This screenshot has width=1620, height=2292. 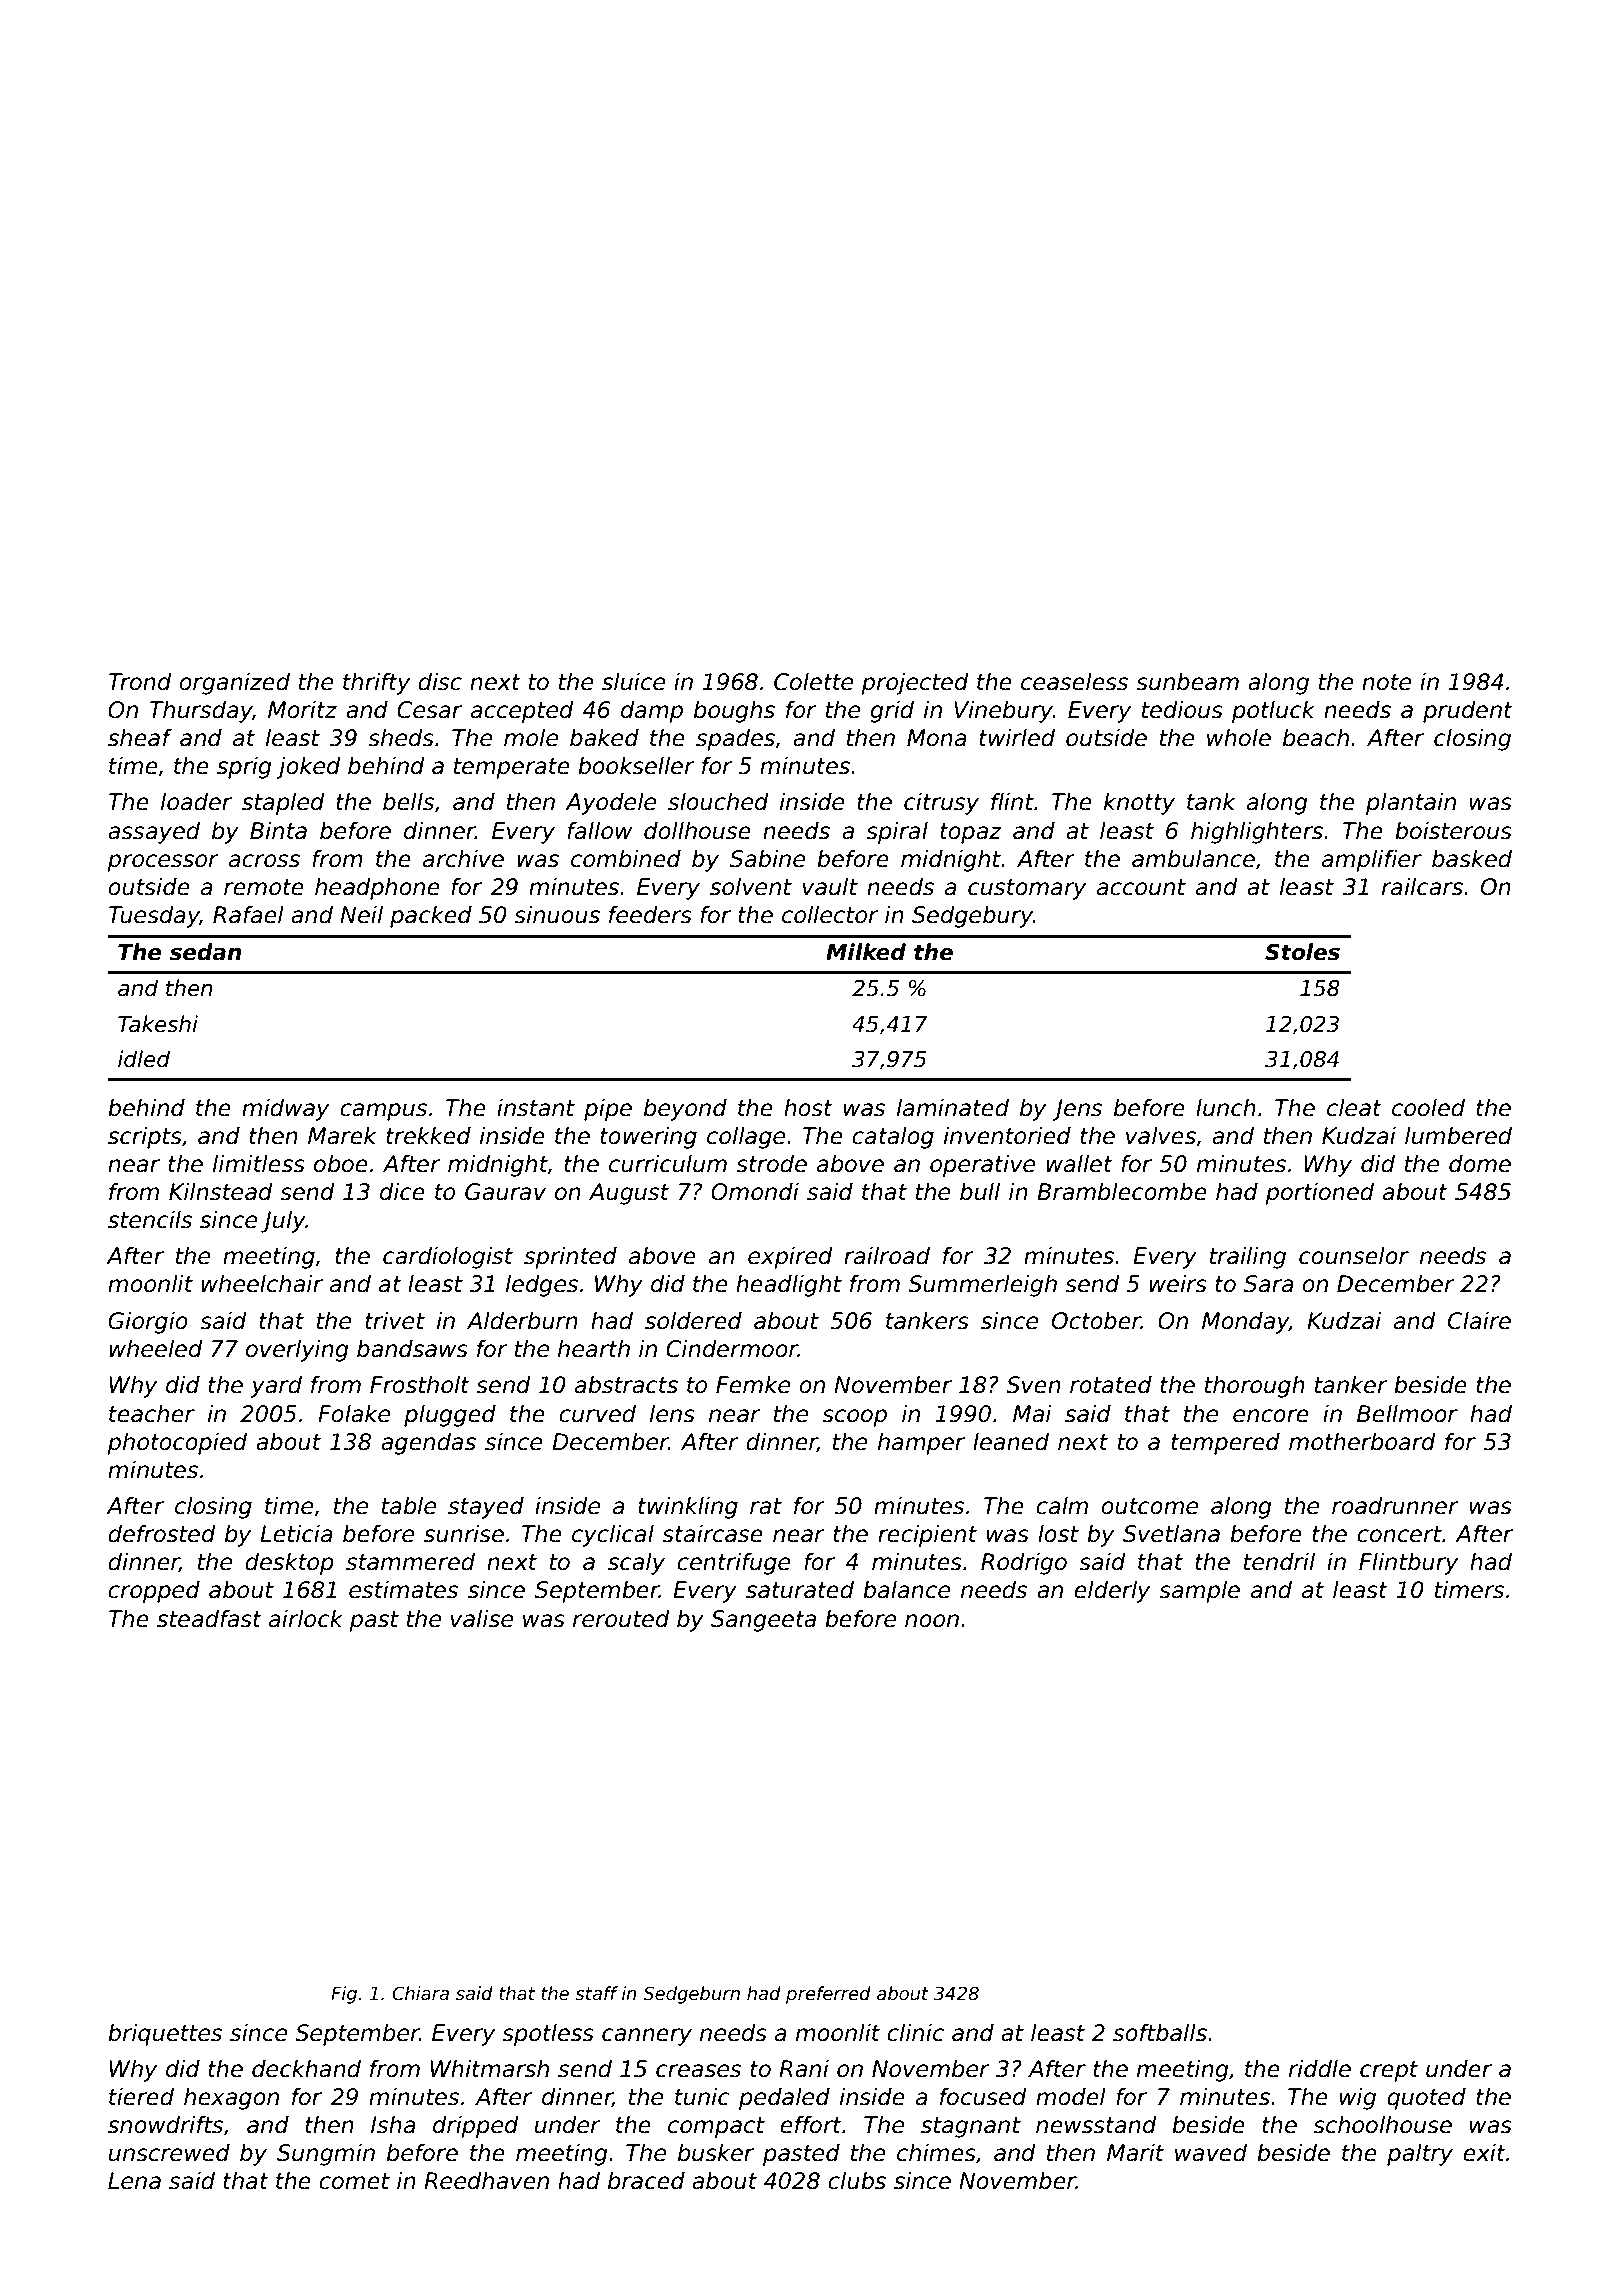 What do you see at coordinates (140, 738) in the screenshot?
I see `sheaf` at bounding box center [140, 738].
